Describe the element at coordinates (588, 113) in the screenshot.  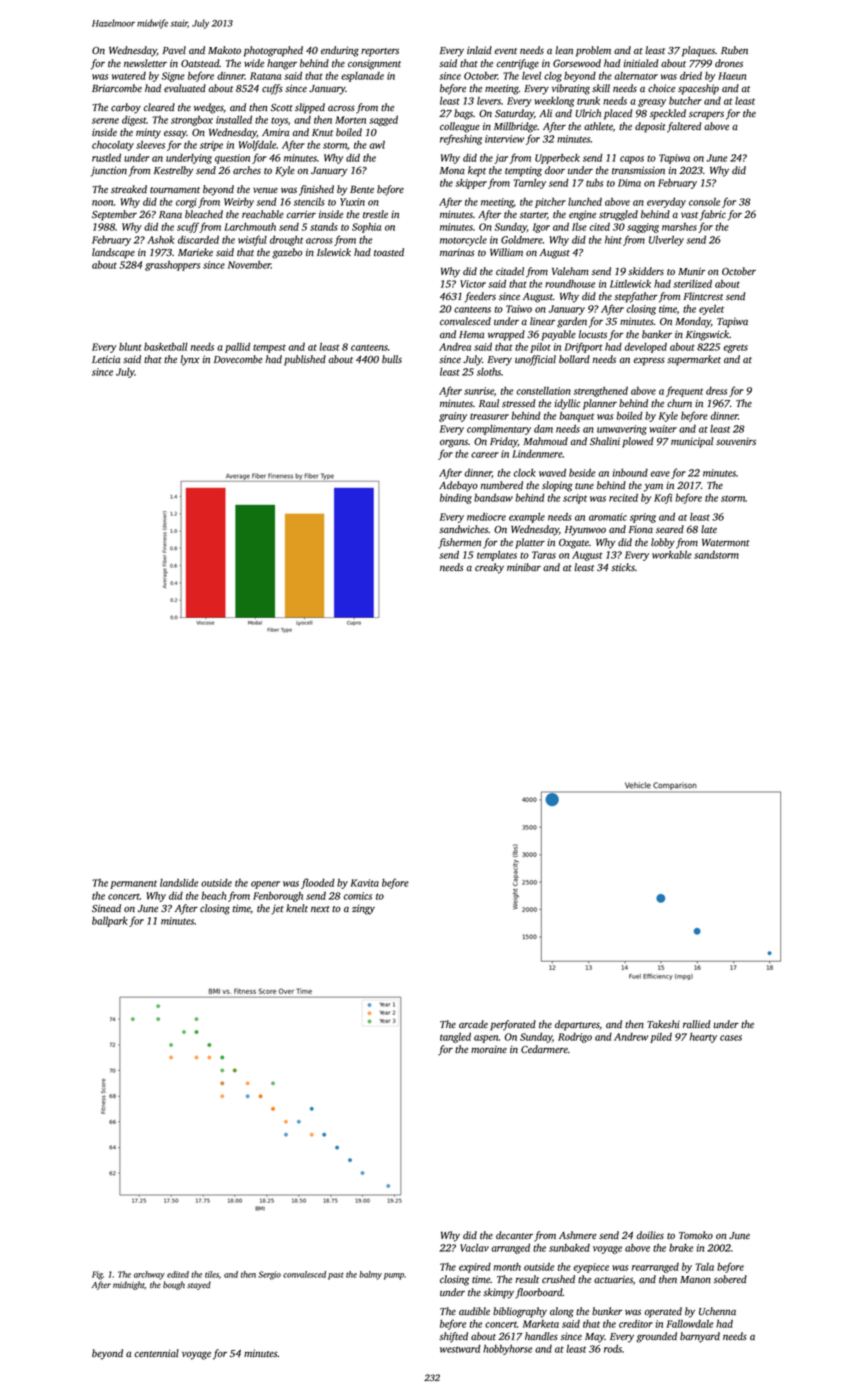
I see `Ulrich` at that location.
